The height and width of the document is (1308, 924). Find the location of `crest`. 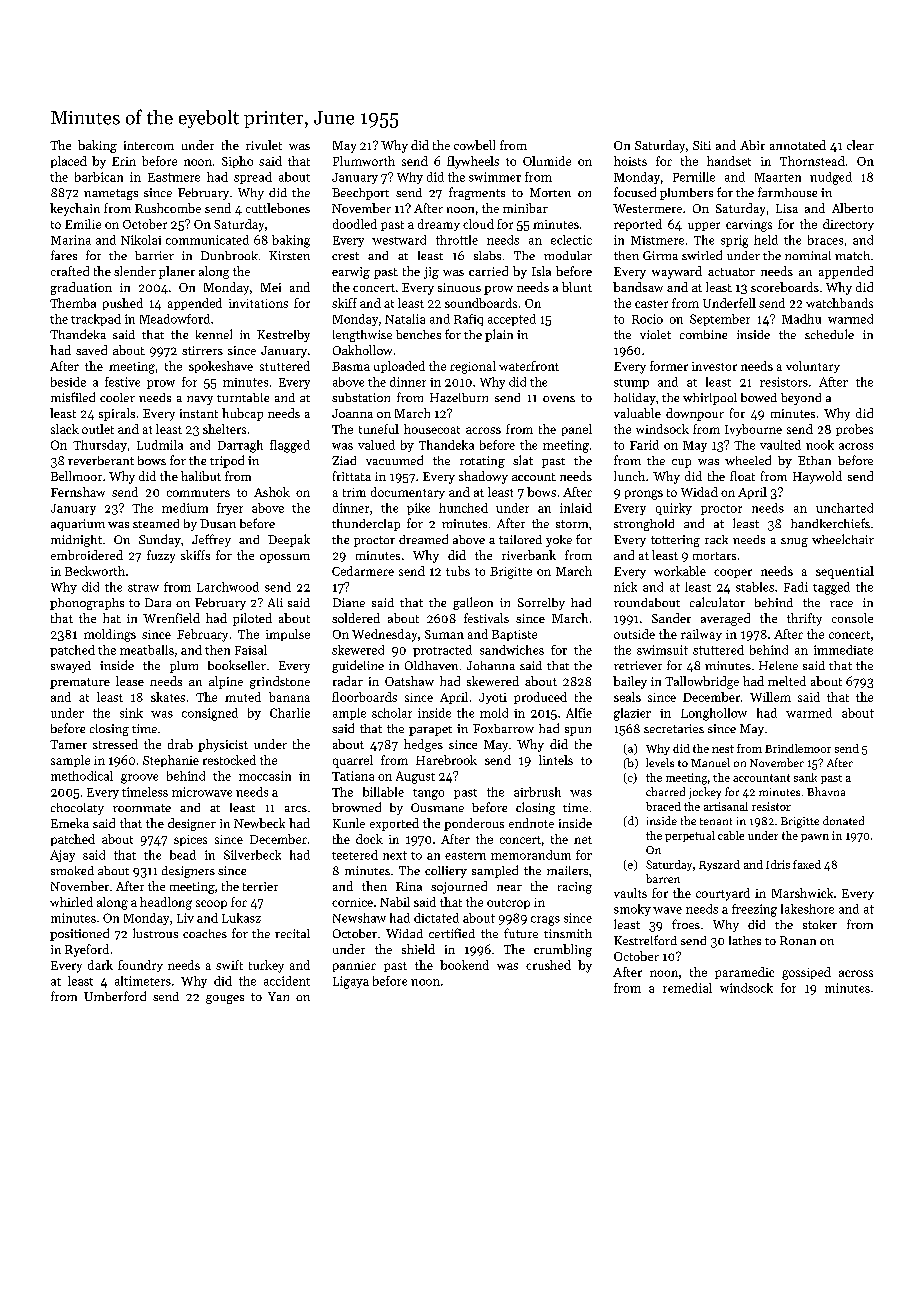

crest is located at coordinates (345, 256).
